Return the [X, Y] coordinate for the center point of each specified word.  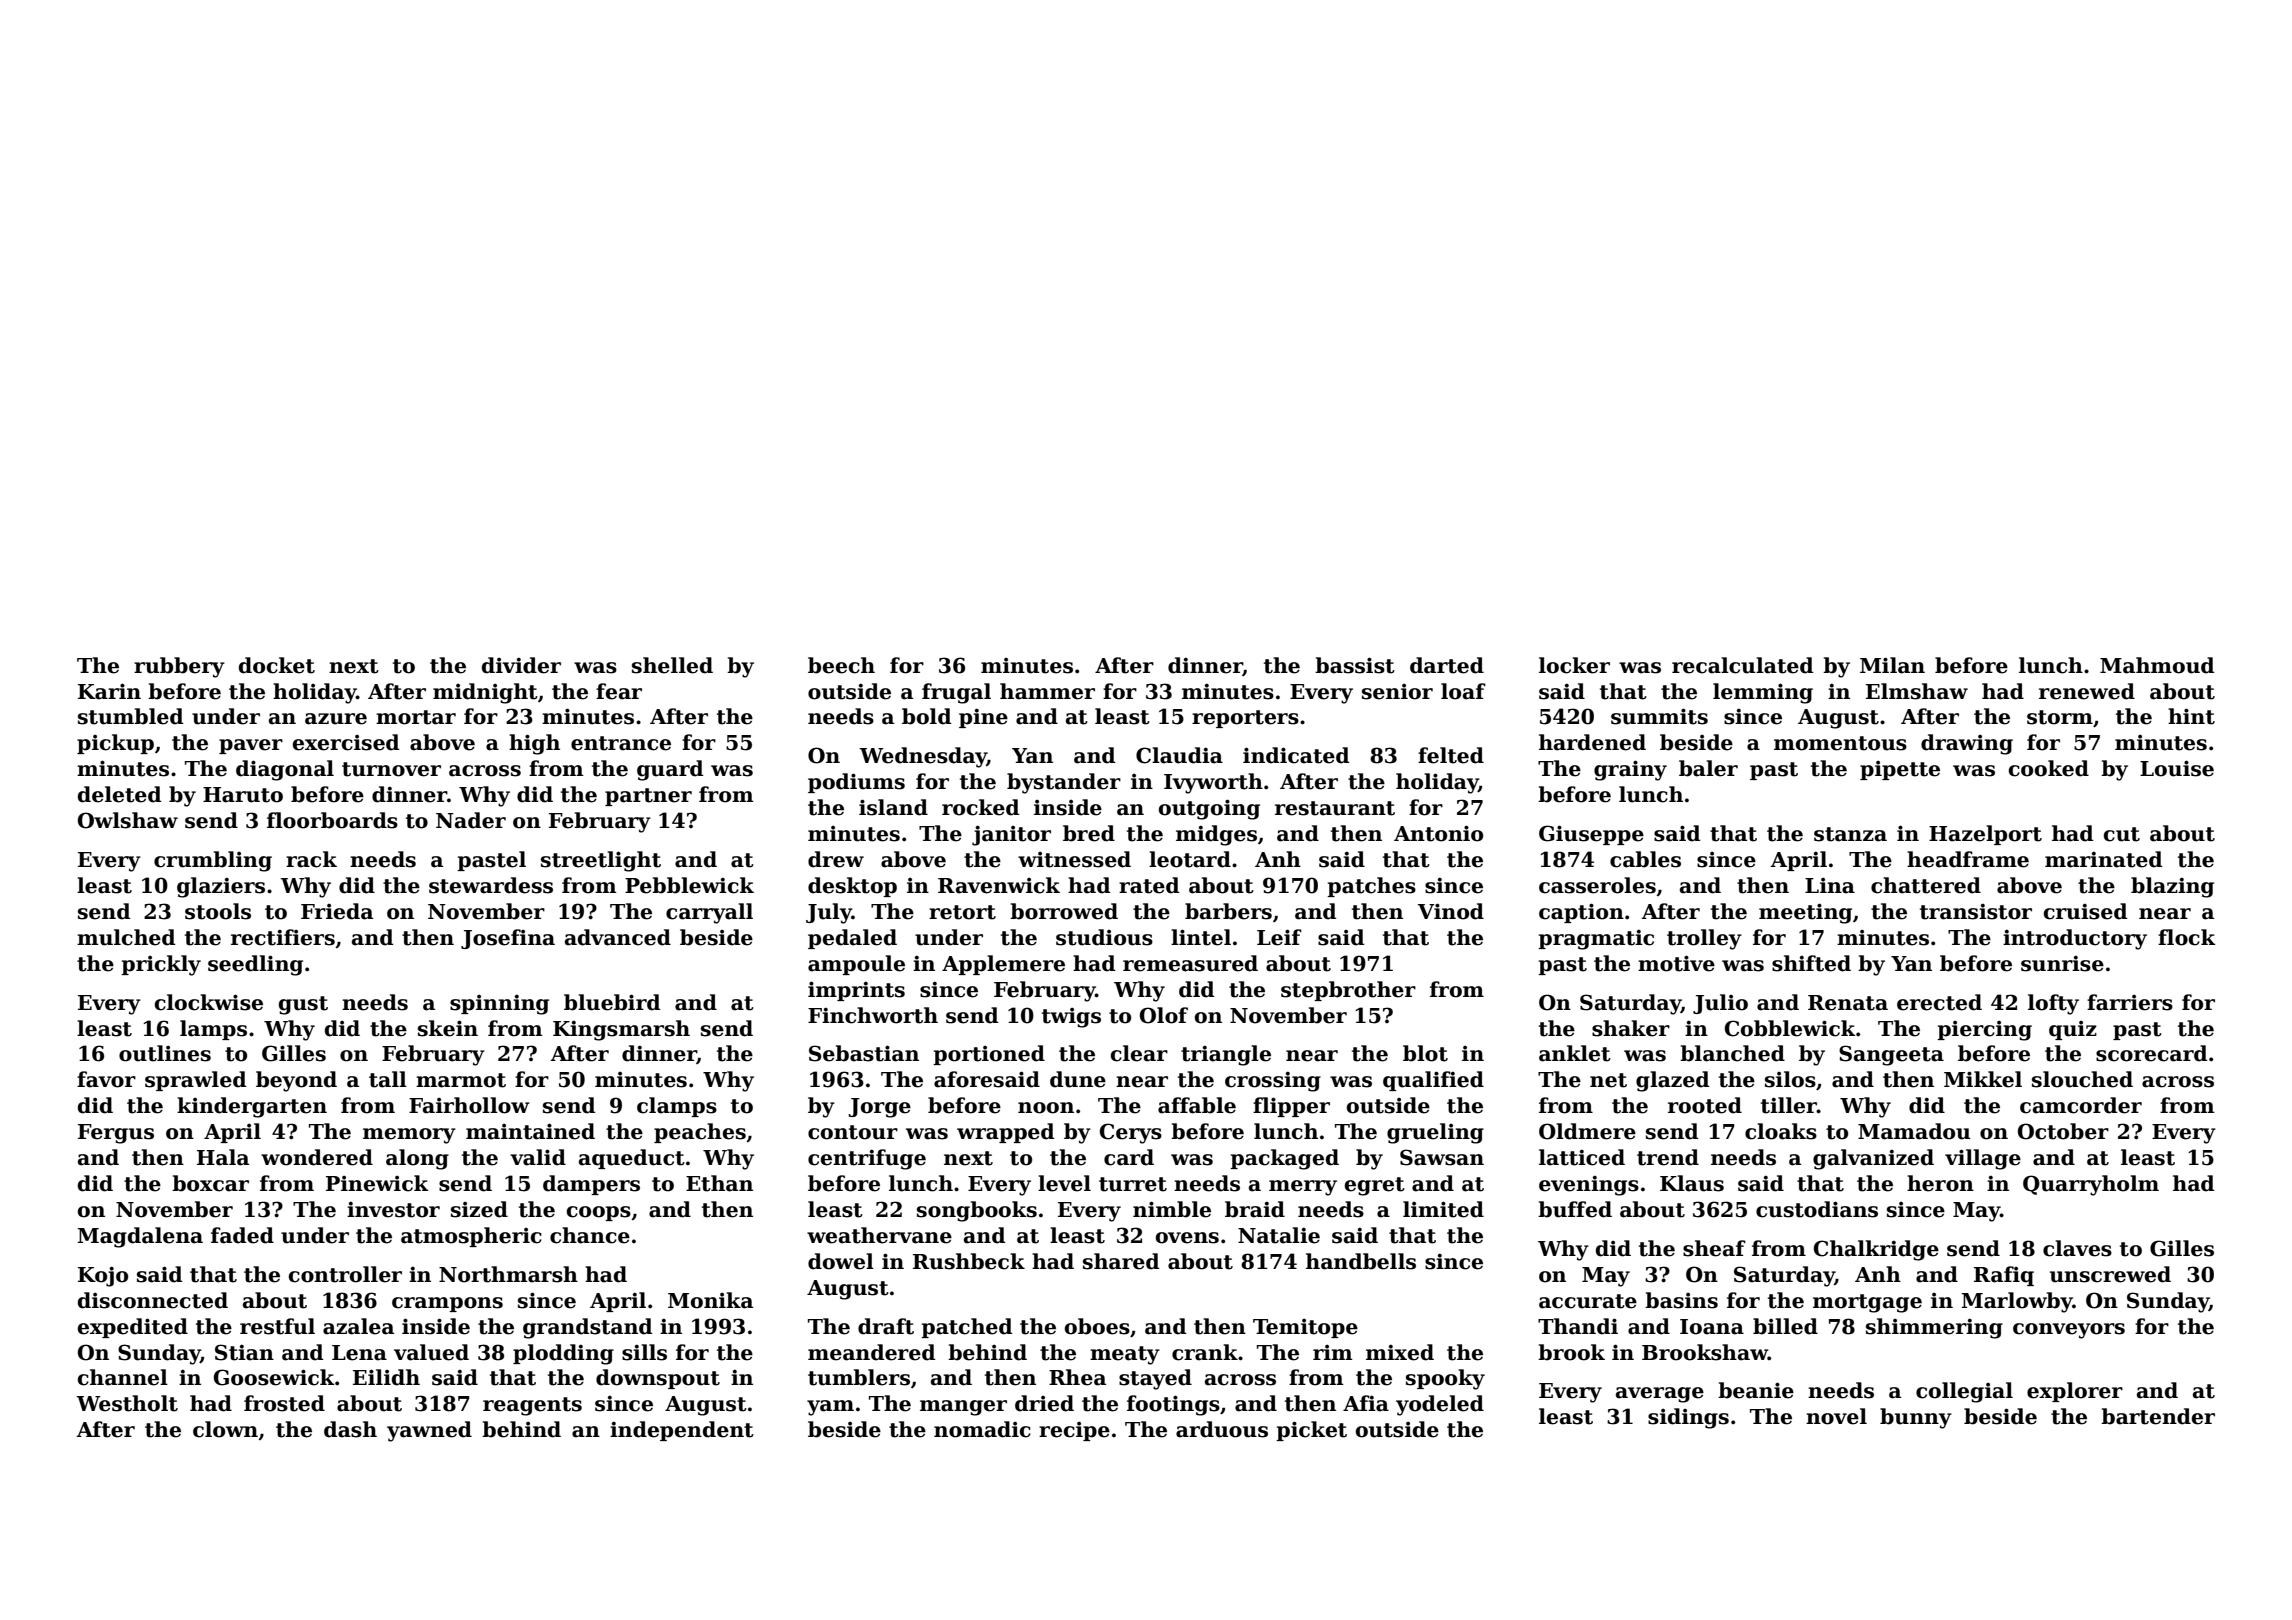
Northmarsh [508, 1274]
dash [350, 1429]
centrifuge [867, 1159]
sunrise [2062, 964]
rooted [1705, 1105]
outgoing [1209, 809]
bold [926, 716]
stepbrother [1348, 991]
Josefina [508, 939]
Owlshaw [128, 820]
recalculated [1742, 665]
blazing [2172, 887]
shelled [672, 665]
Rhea [1077, 1377]
